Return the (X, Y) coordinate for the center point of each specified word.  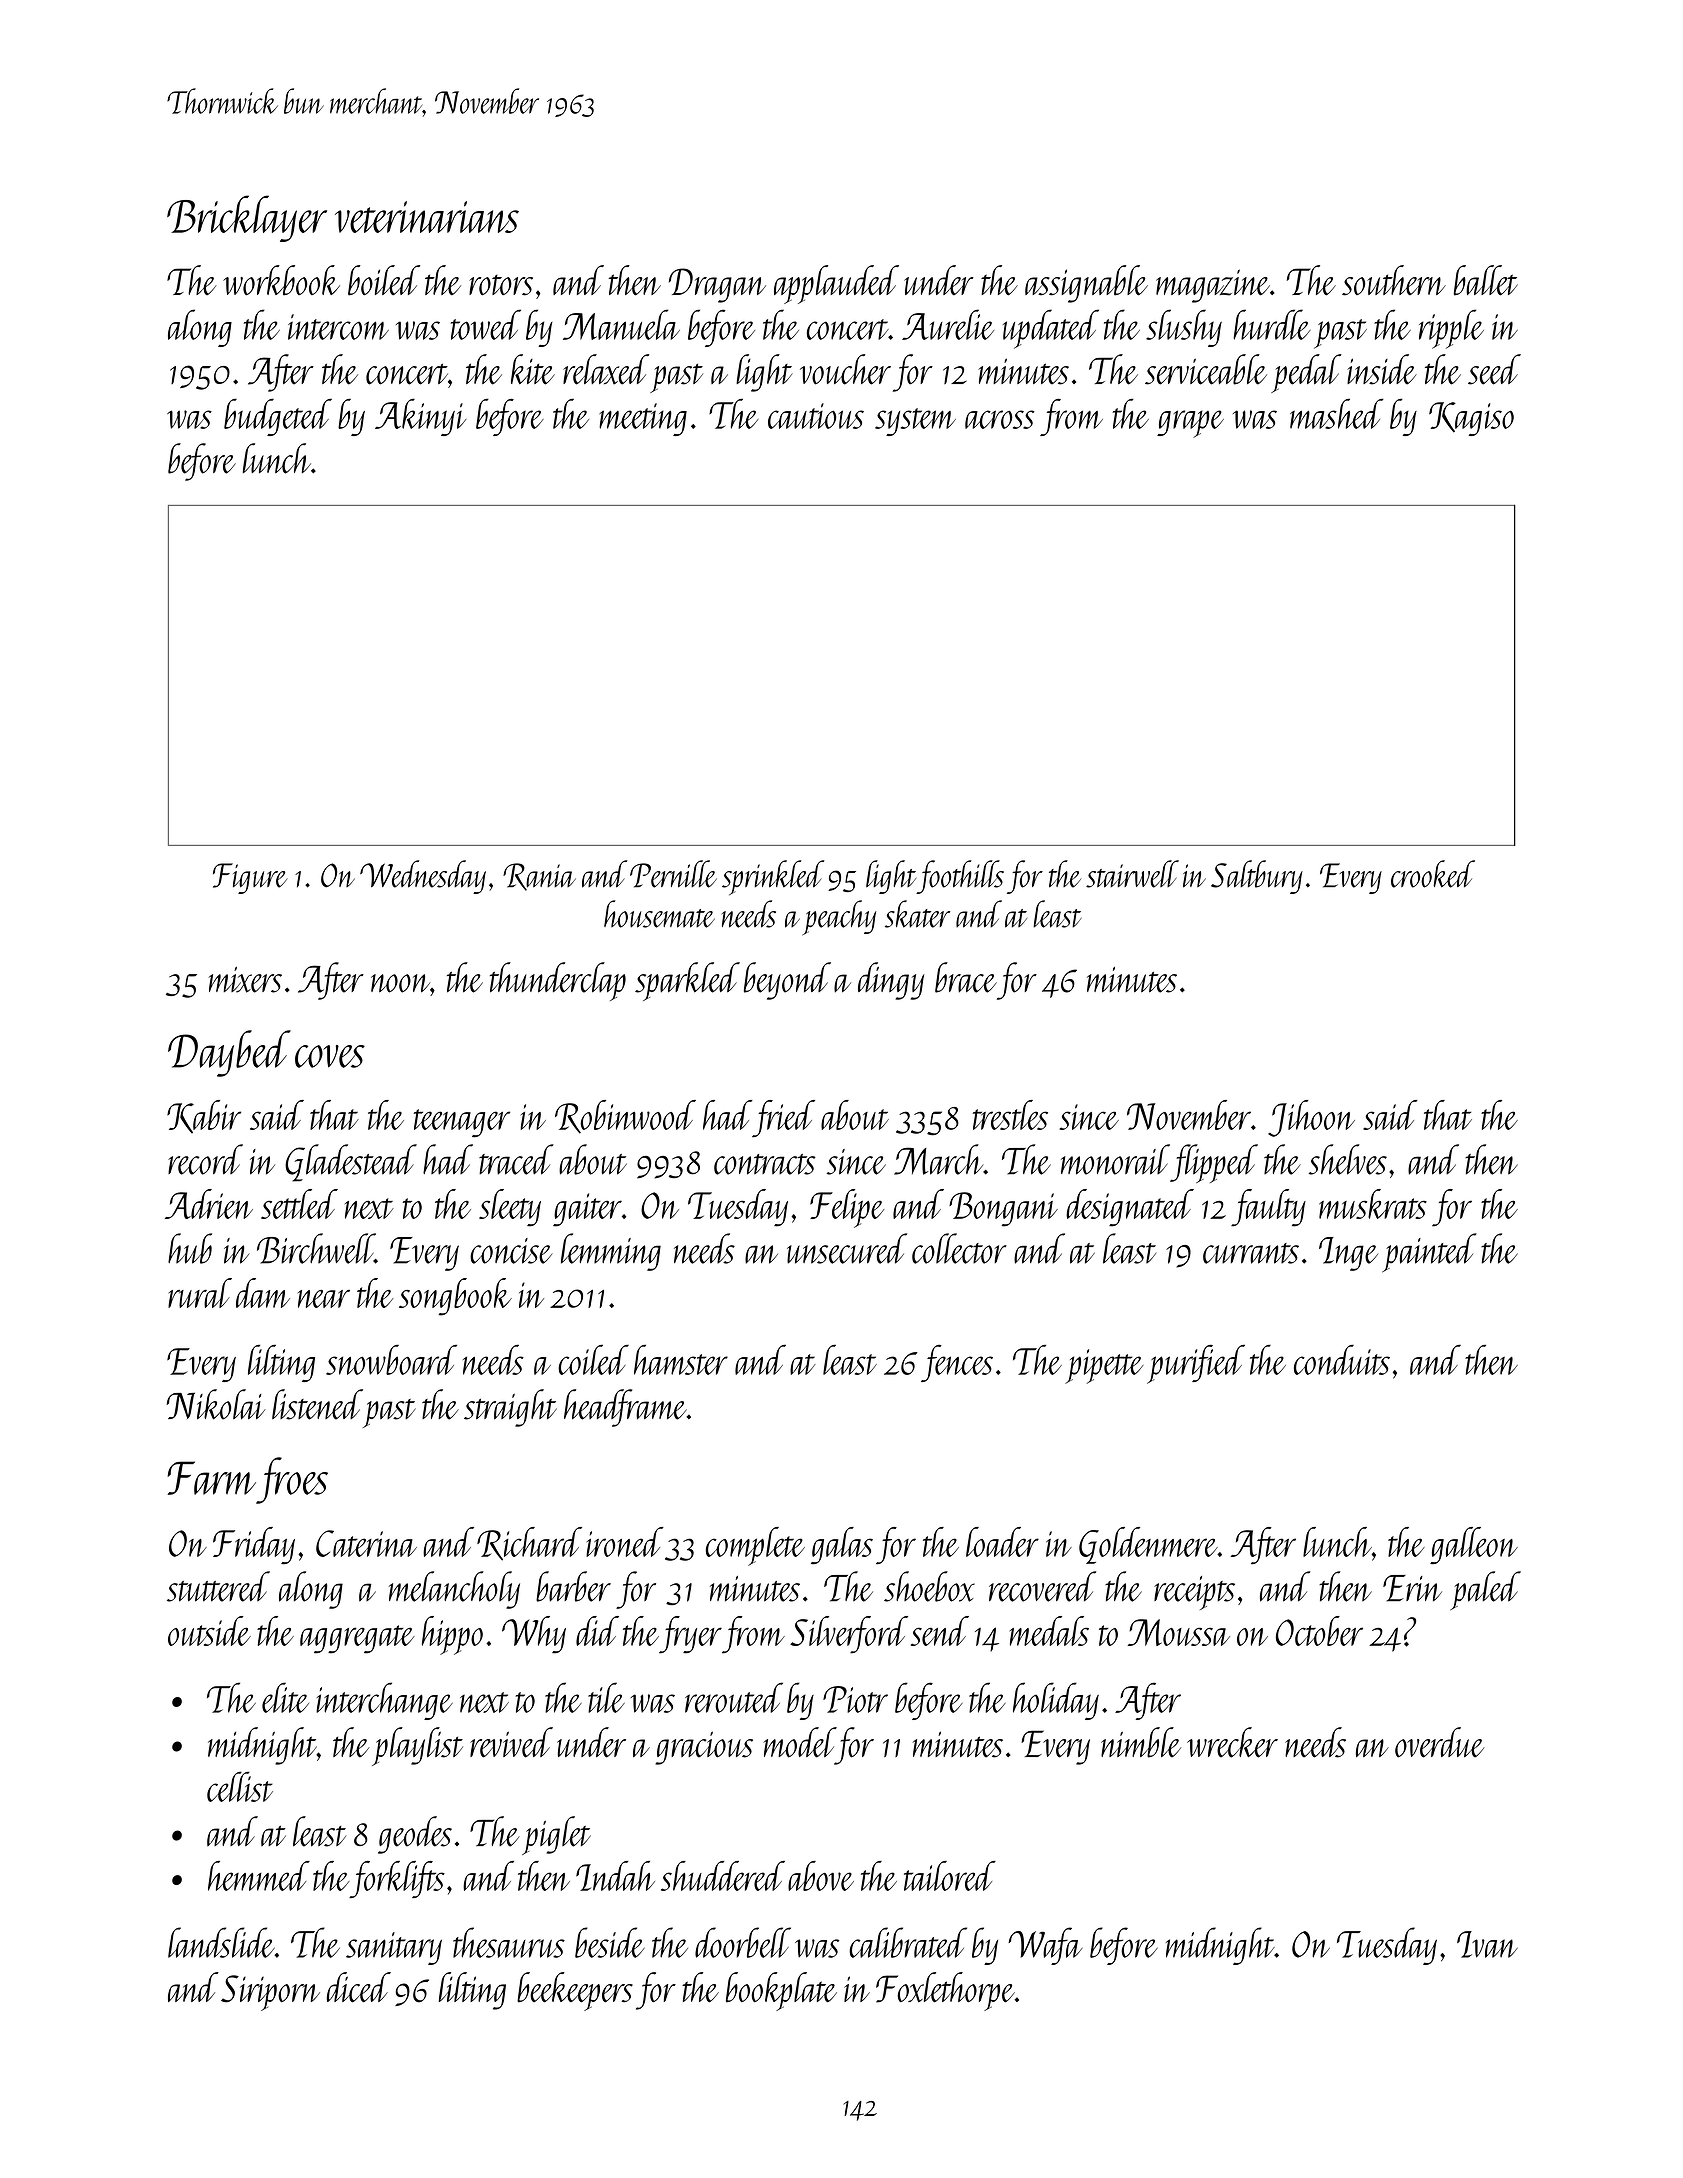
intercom (338, 327)
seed (1494, 369)
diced (359, 1987)
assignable (1086, 284)
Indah (615, 1876)
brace (966, 977)
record (205, 1159)
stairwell (1132, 874)
